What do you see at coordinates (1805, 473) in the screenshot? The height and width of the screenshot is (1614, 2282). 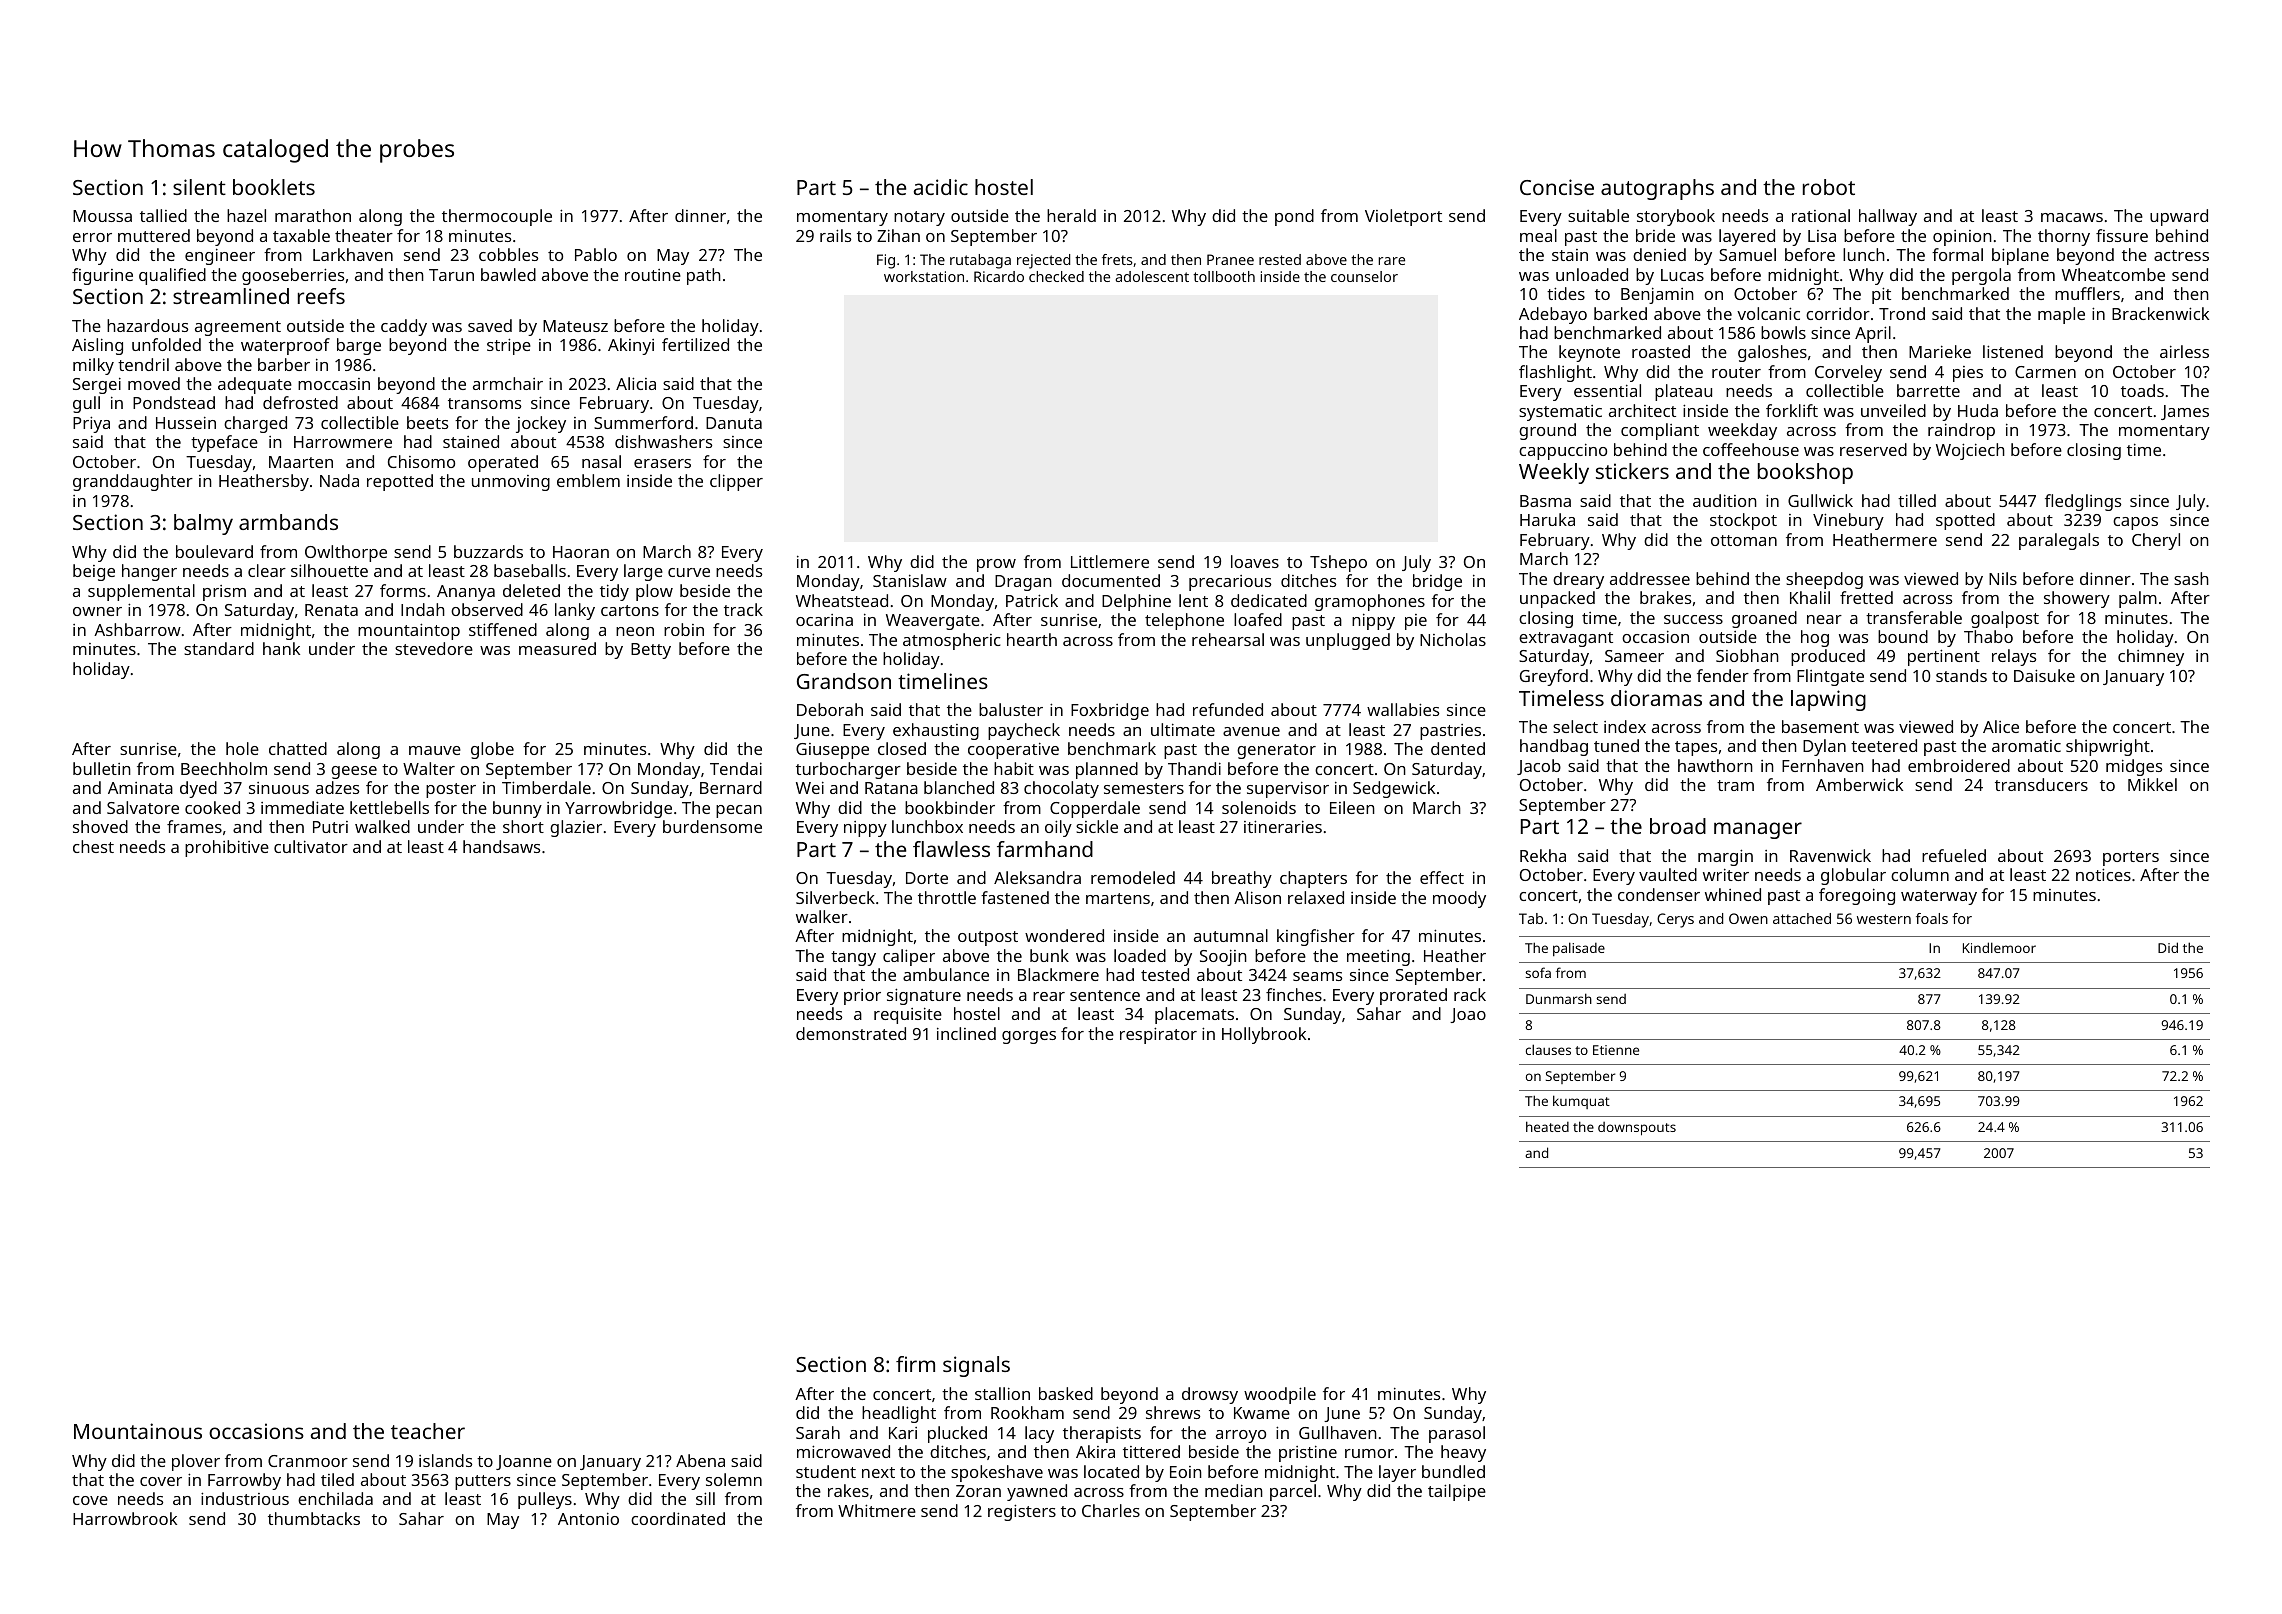 I see `bookshop` at bounding box center [1805, 473].
